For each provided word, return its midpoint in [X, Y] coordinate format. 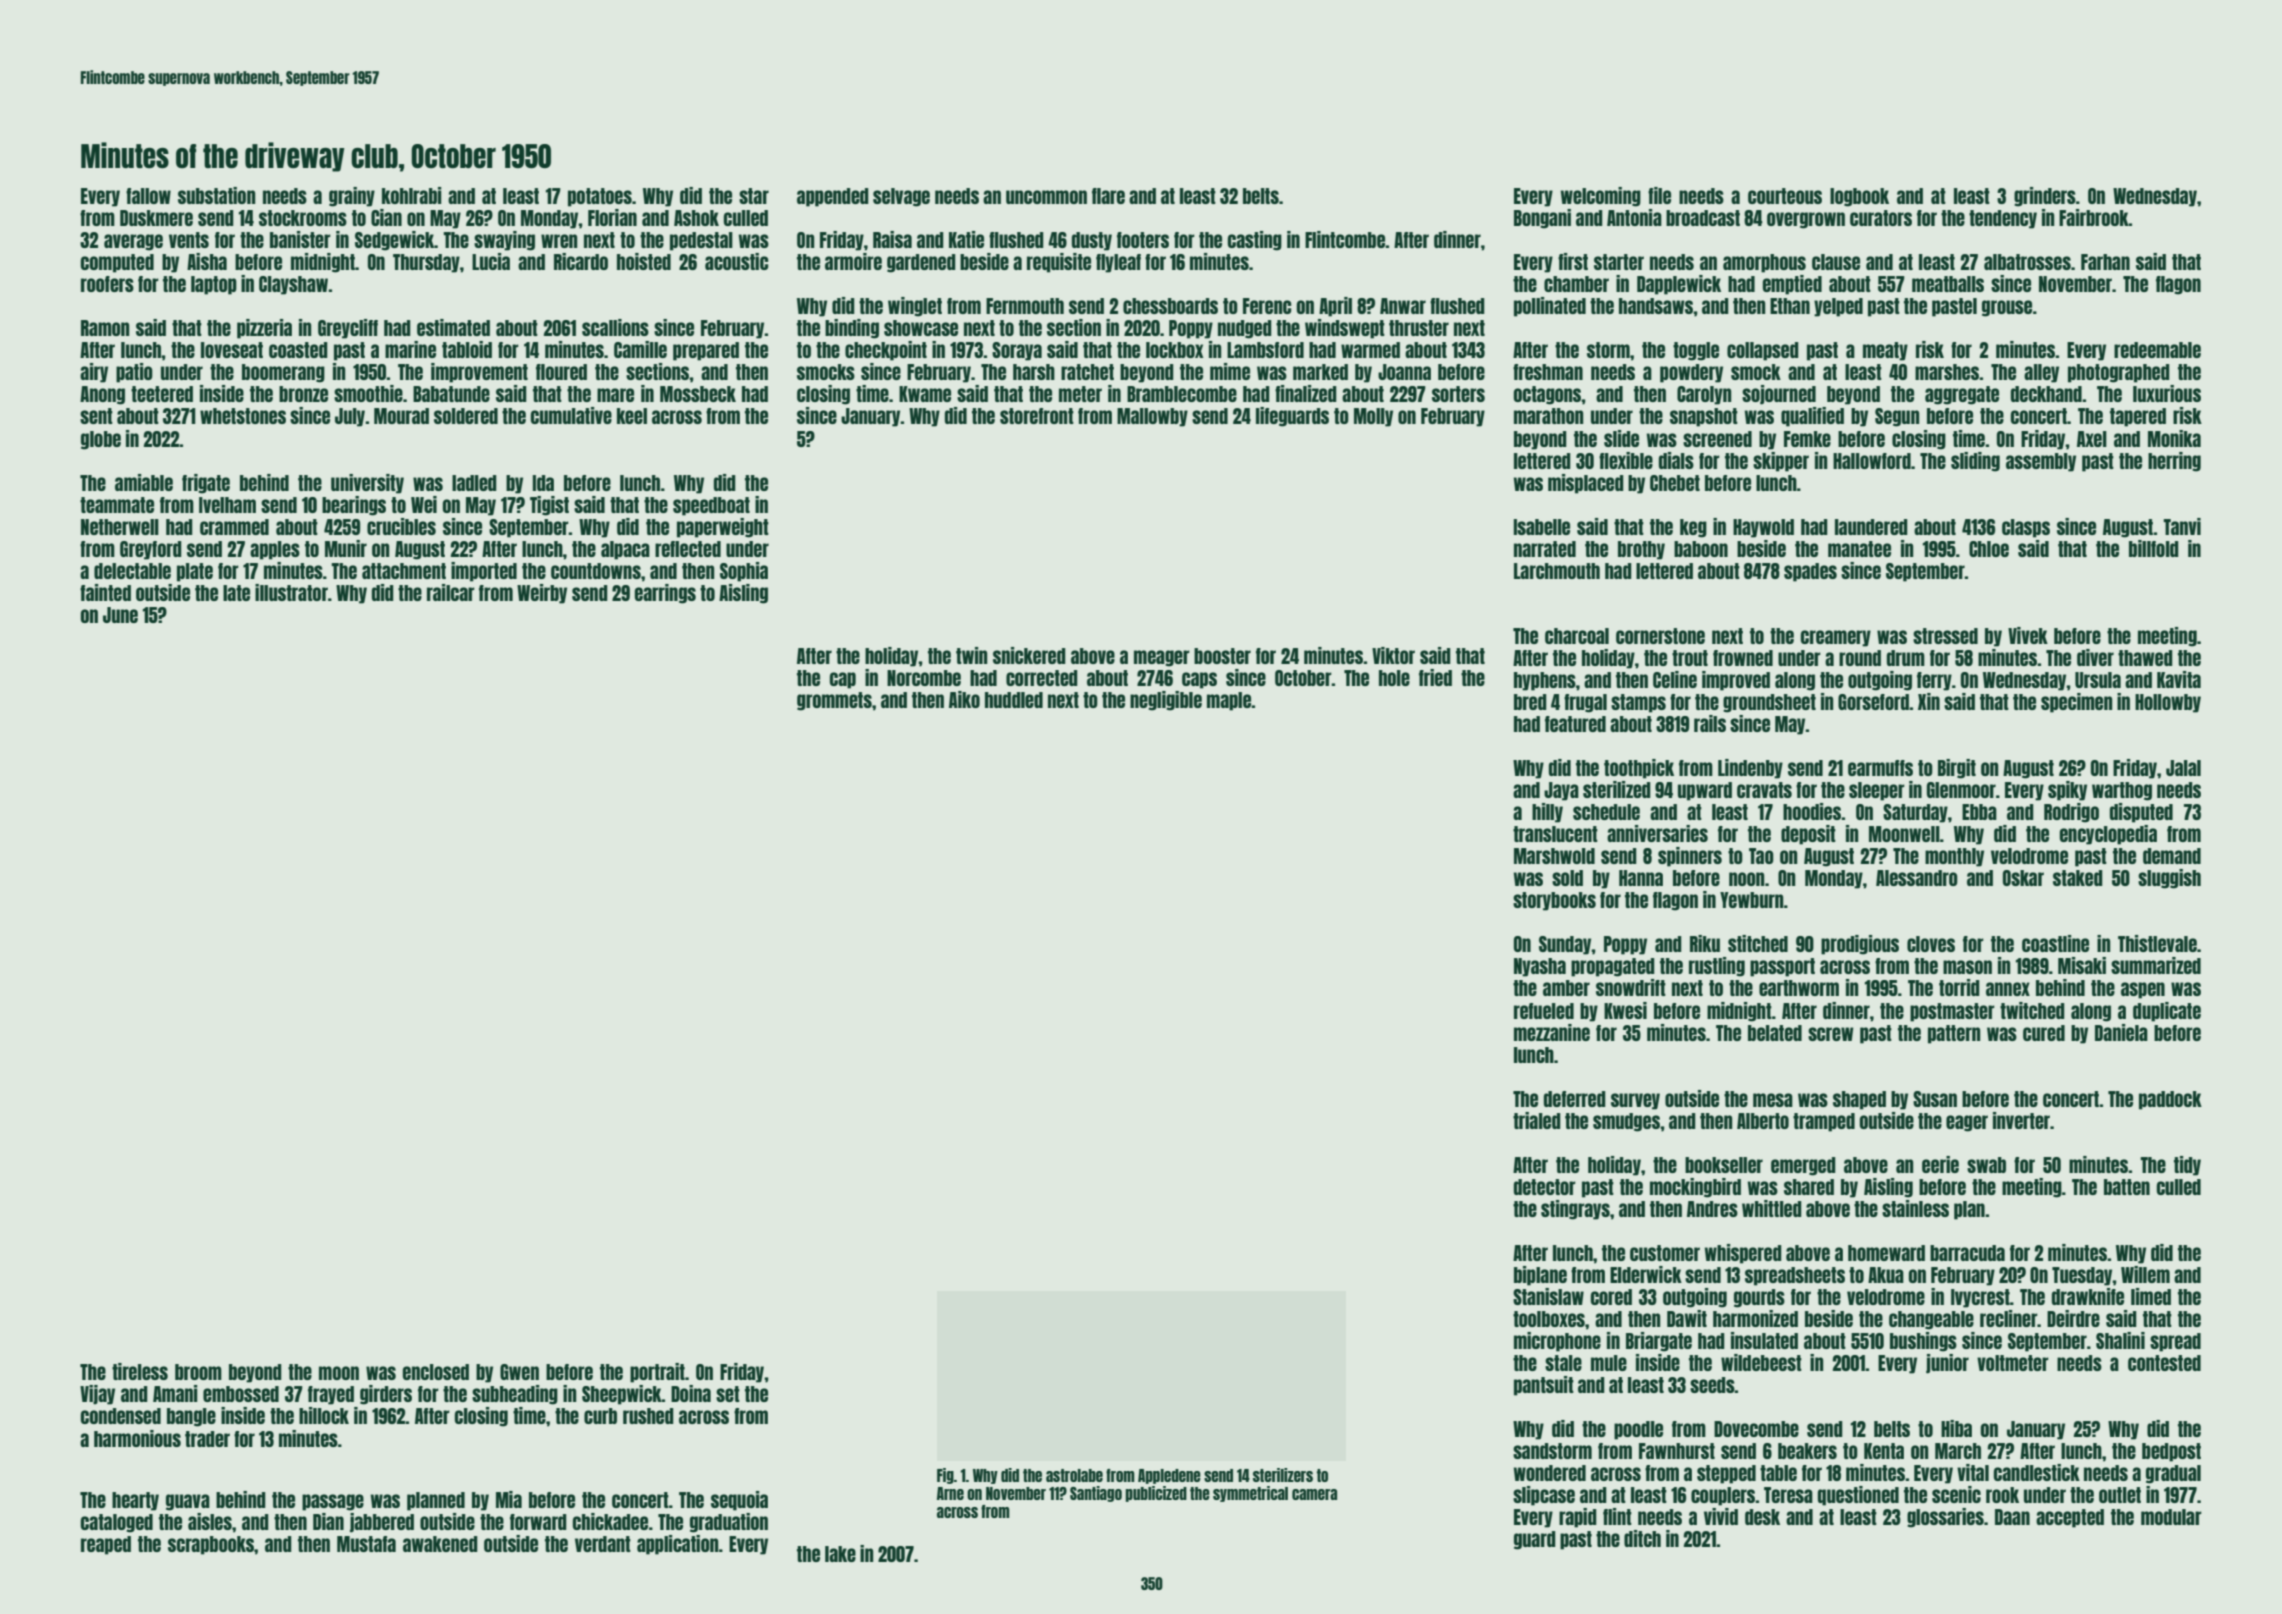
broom [198, 1372]
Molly [1373, 417]
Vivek [2028, 635]
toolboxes [1549, 1319]
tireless [140, 1371]
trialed [1537, 1120]
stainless [1915, 1208]
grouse [2007, 308]
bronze [303, 394]
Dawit [1687, 1318]
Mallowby [1152, 417]
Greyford [151, 550]
